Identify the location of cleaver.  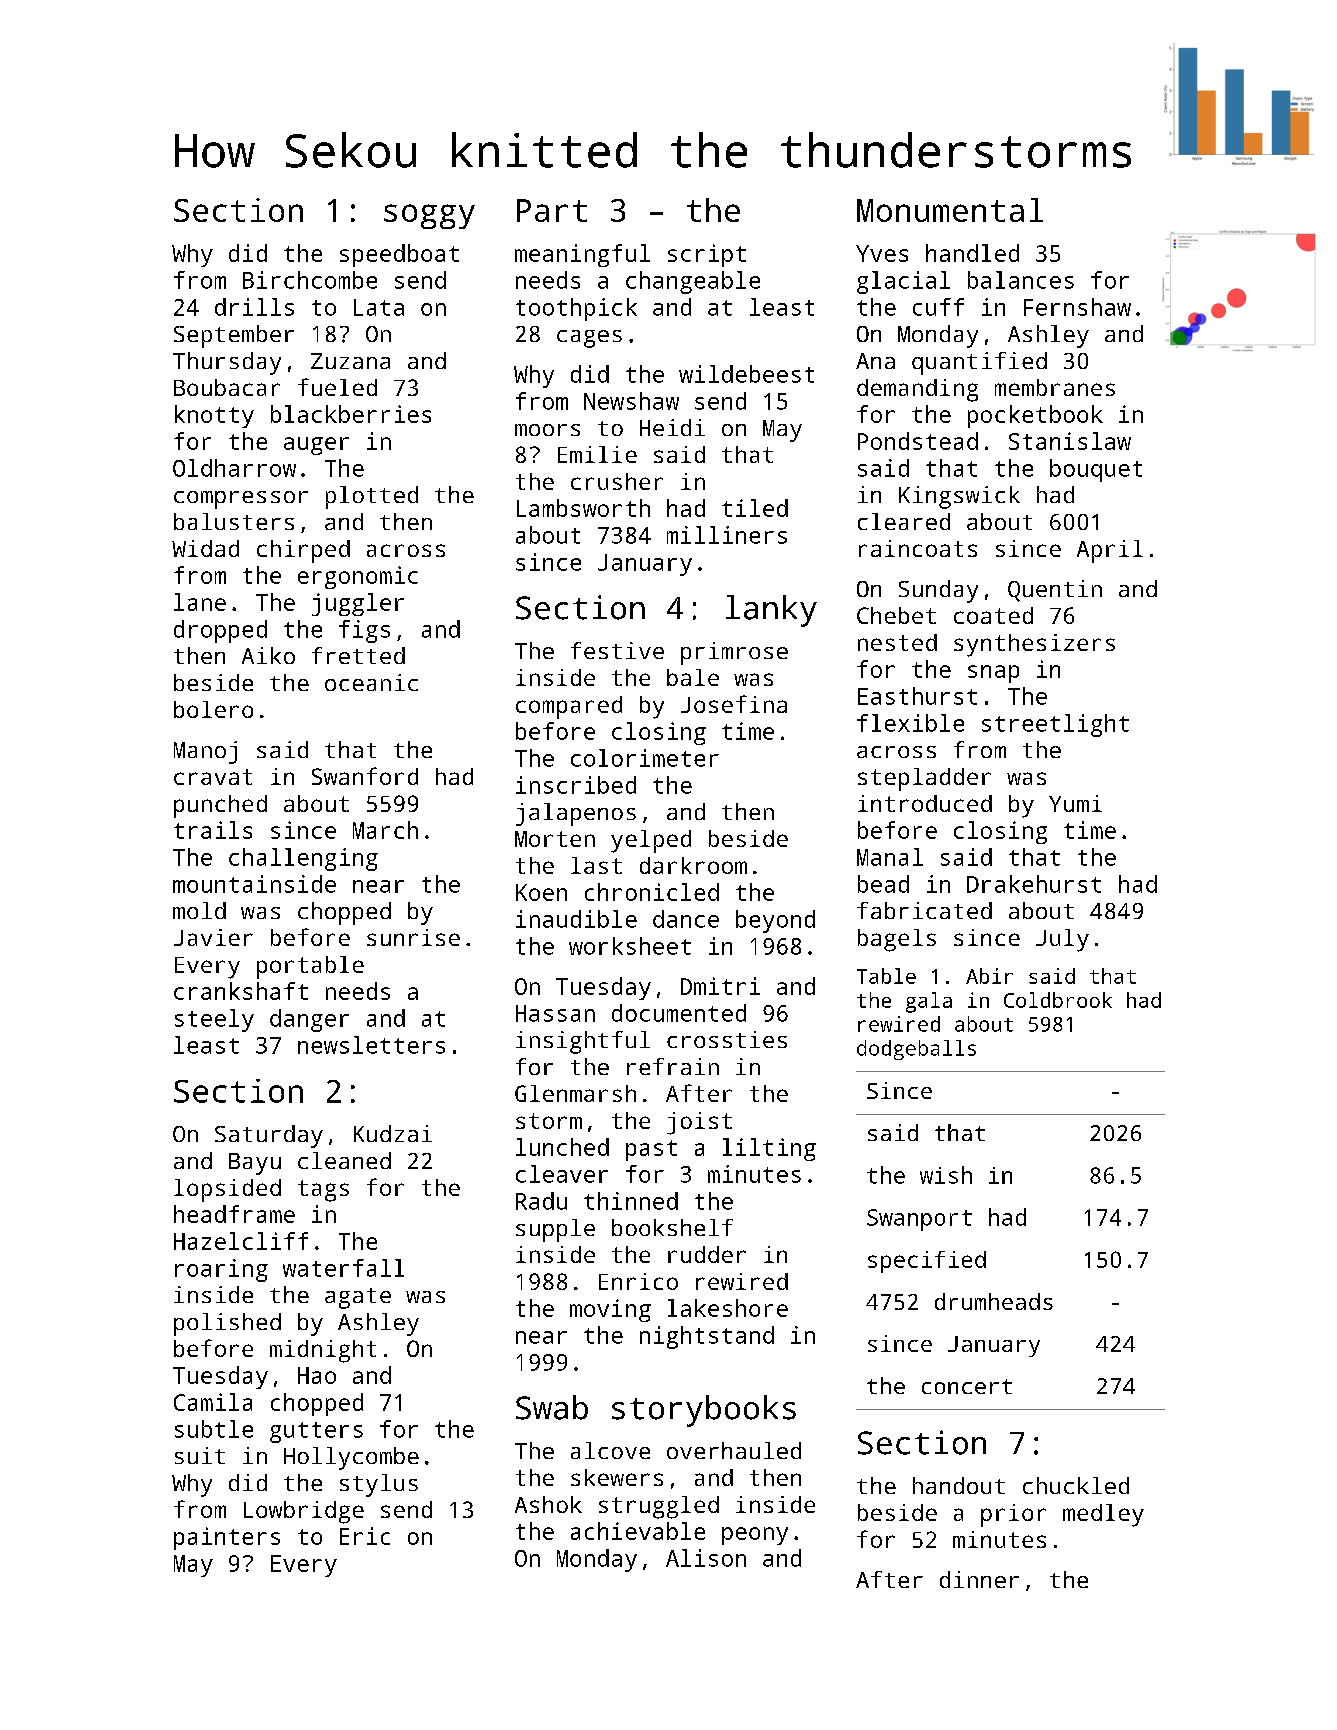
(562, 1174).
